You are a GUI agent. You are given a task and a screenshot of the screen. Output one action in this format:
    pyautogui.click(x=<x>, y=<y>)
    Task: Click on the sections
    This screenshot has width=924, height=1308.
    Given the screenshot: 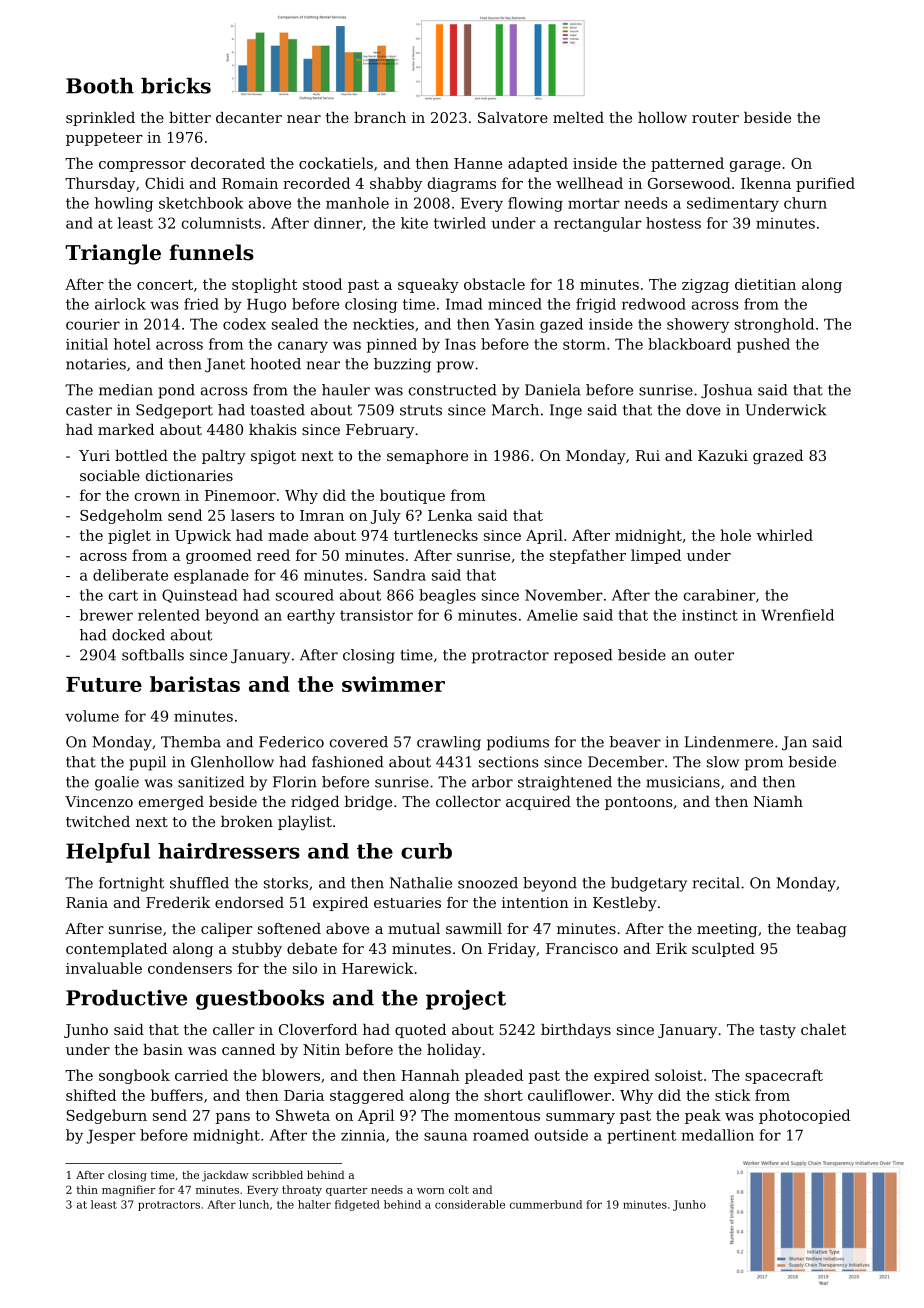 What is the action you would take?
    pyautogui.click(x=508, y=762)
